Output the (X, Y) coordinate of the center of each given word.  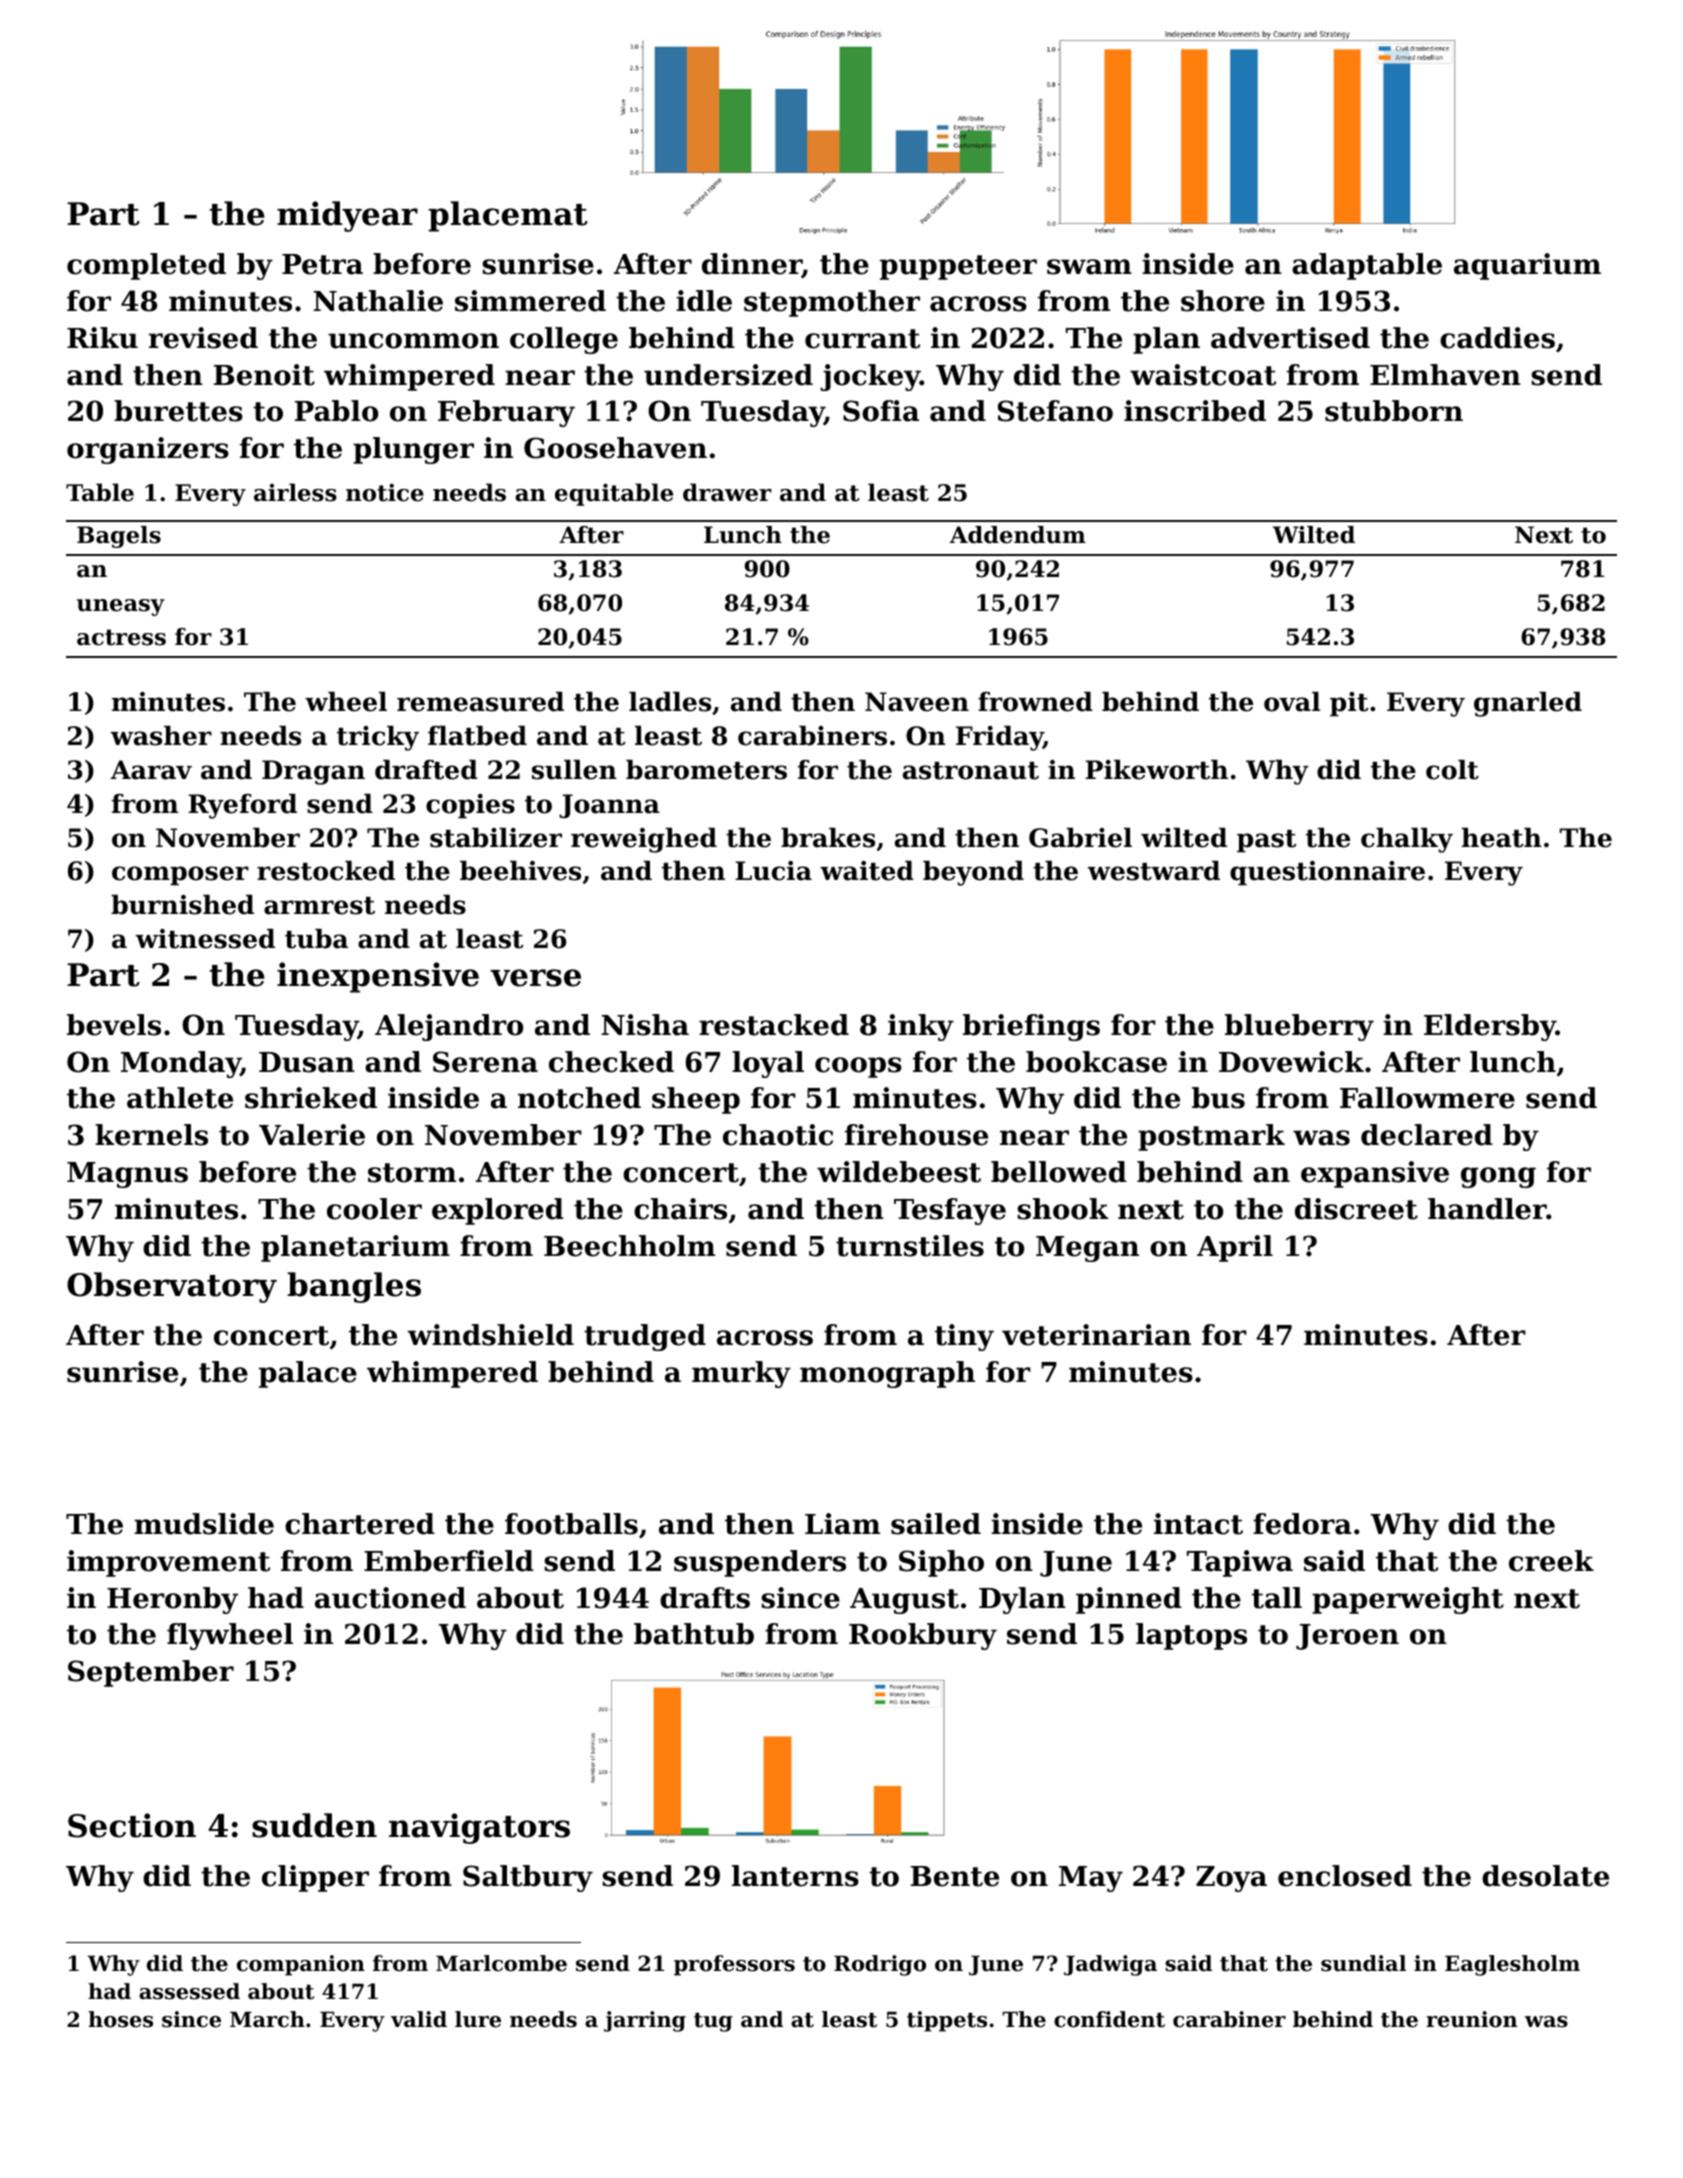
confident (1109, 2019)
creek (1551, 1561)
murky (741, 1374)
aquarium (1527, 266)
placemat (508, 216)
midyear (347, 216)
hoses (120, 2019)
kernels (151, 1135)
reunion (1471, 2019)
